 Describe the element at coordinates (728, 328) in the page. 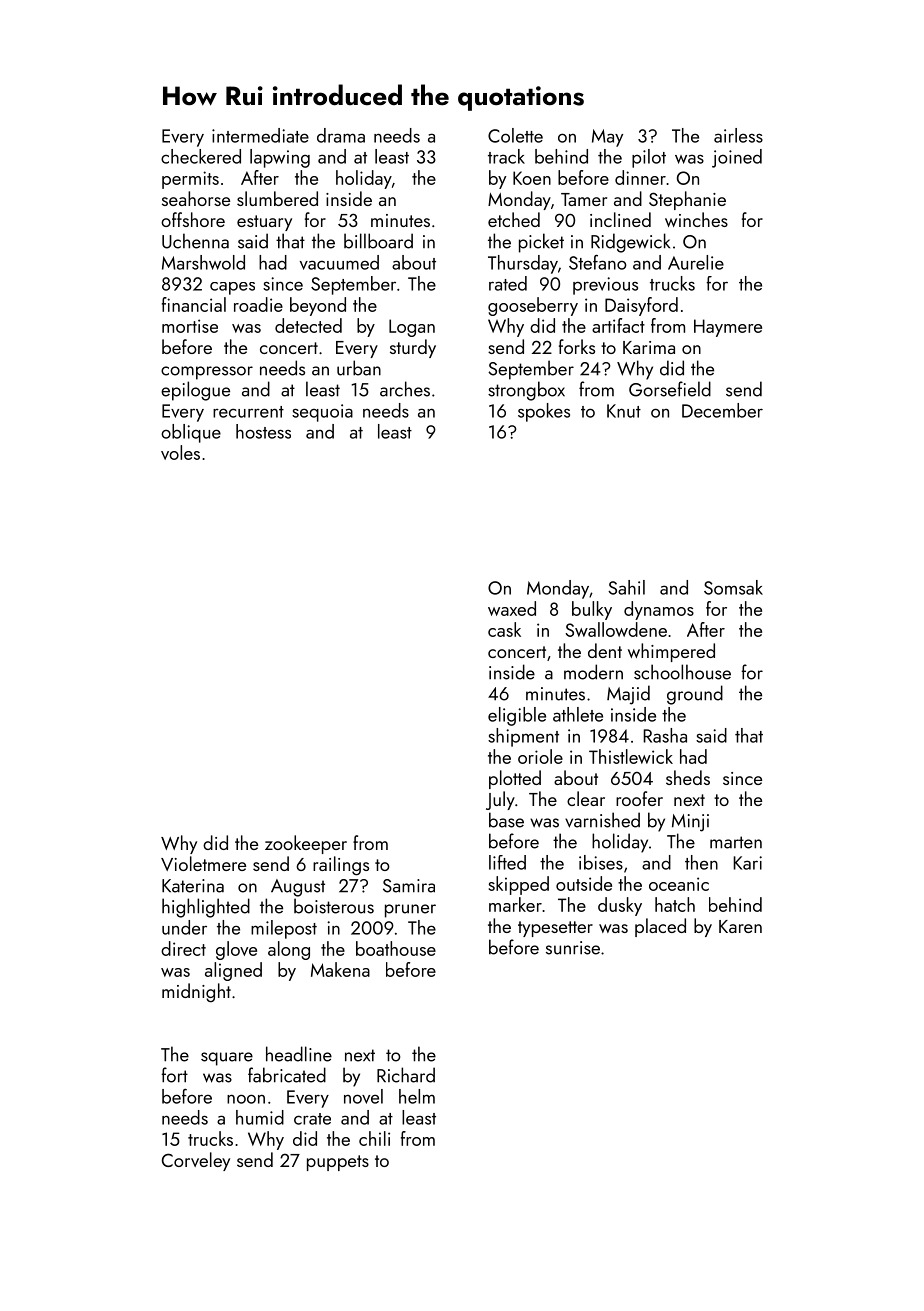

I see `Haymere` at that location.
